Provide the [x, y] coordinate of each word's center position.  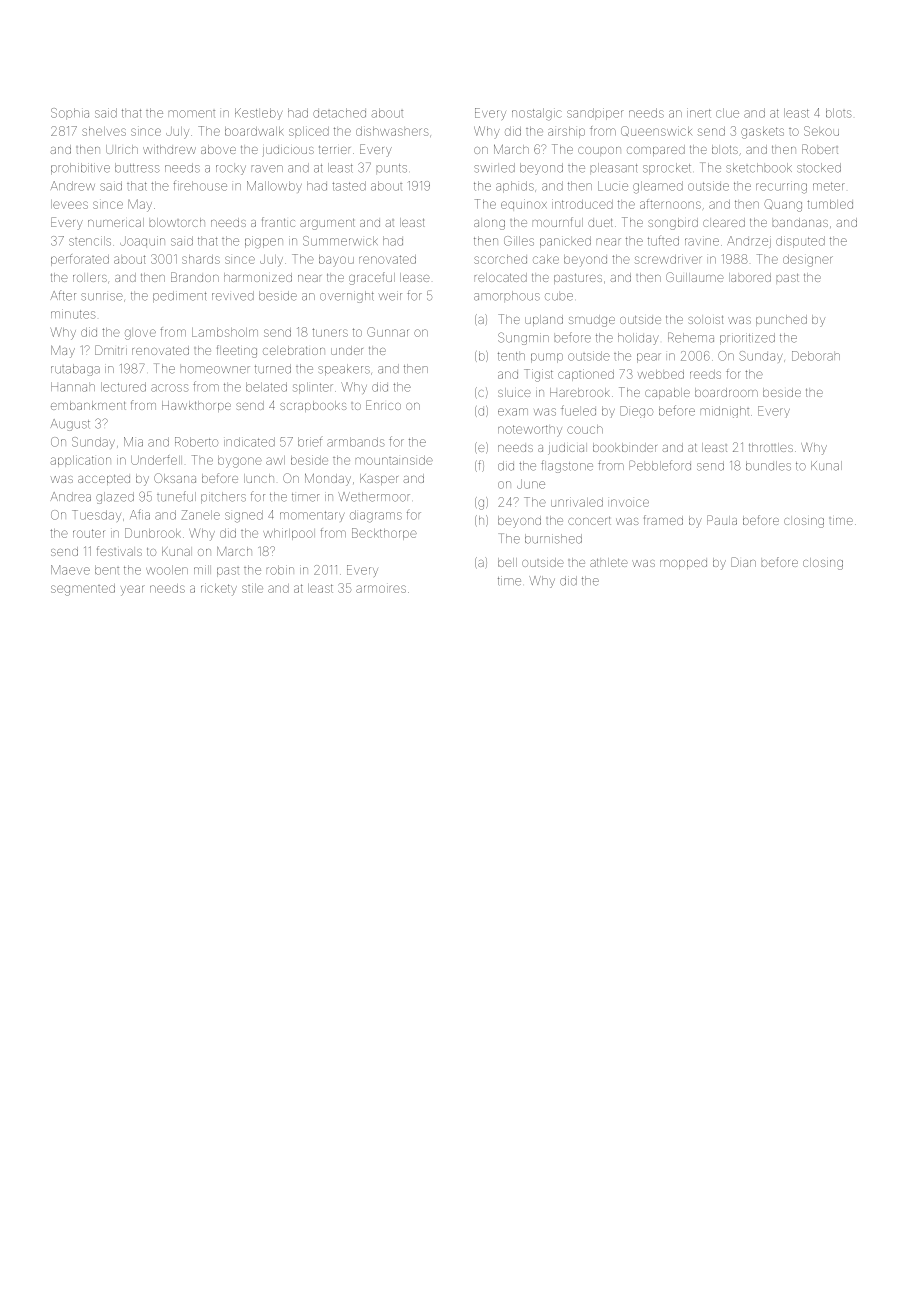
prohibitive [80, 169]
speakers [344, 370]
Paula [722, 520]
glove [140, 334]
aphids [515, 187]
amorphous [507, 296]
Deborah [816, 356]
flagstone [567, 466]
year [133, 590]
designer [808, 261]
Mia [133, 442]
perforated [80, 260]
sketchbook [759, 168]
